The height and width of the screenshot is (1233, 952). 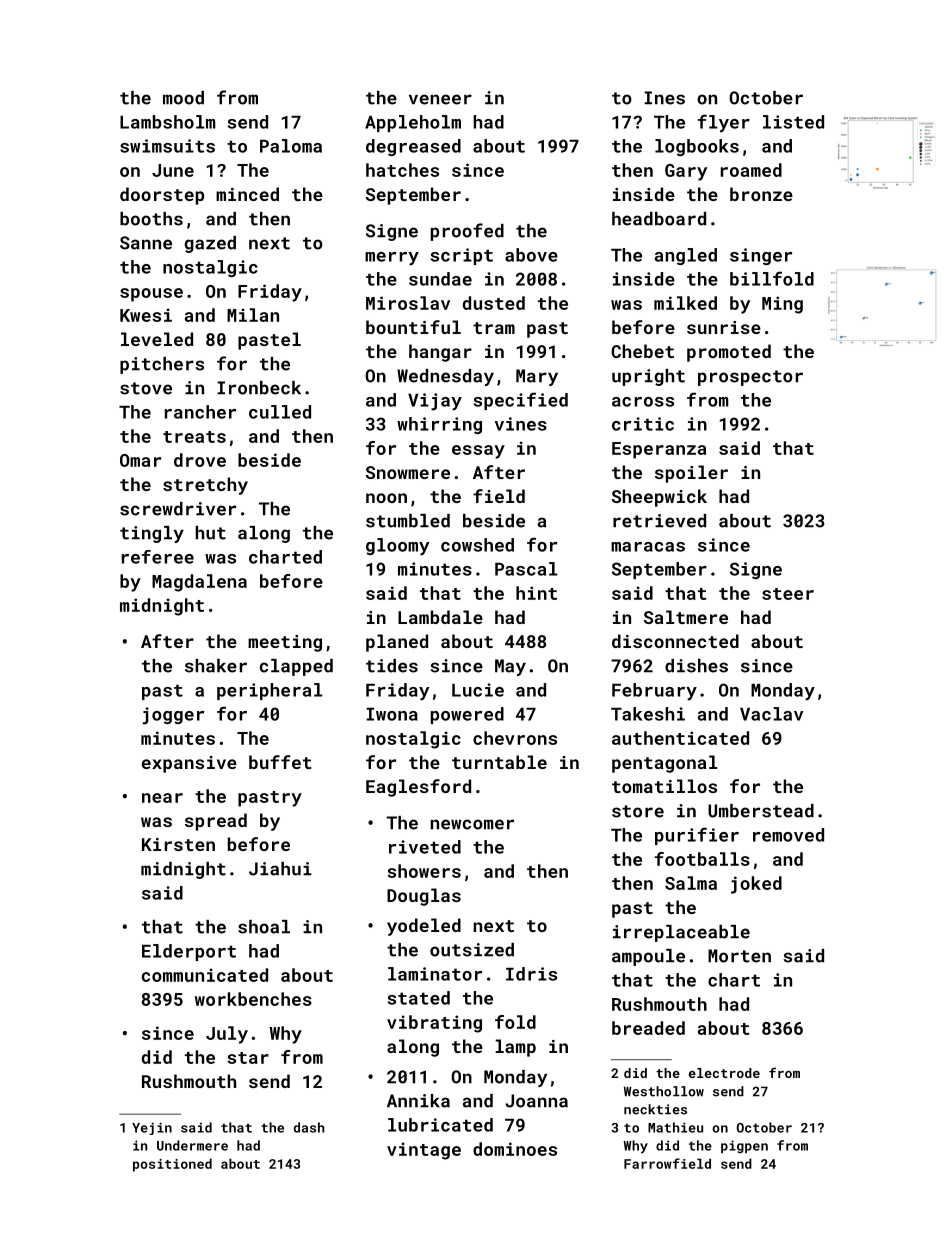 I want to click on Kirsten, so click(x=178, y=844).
